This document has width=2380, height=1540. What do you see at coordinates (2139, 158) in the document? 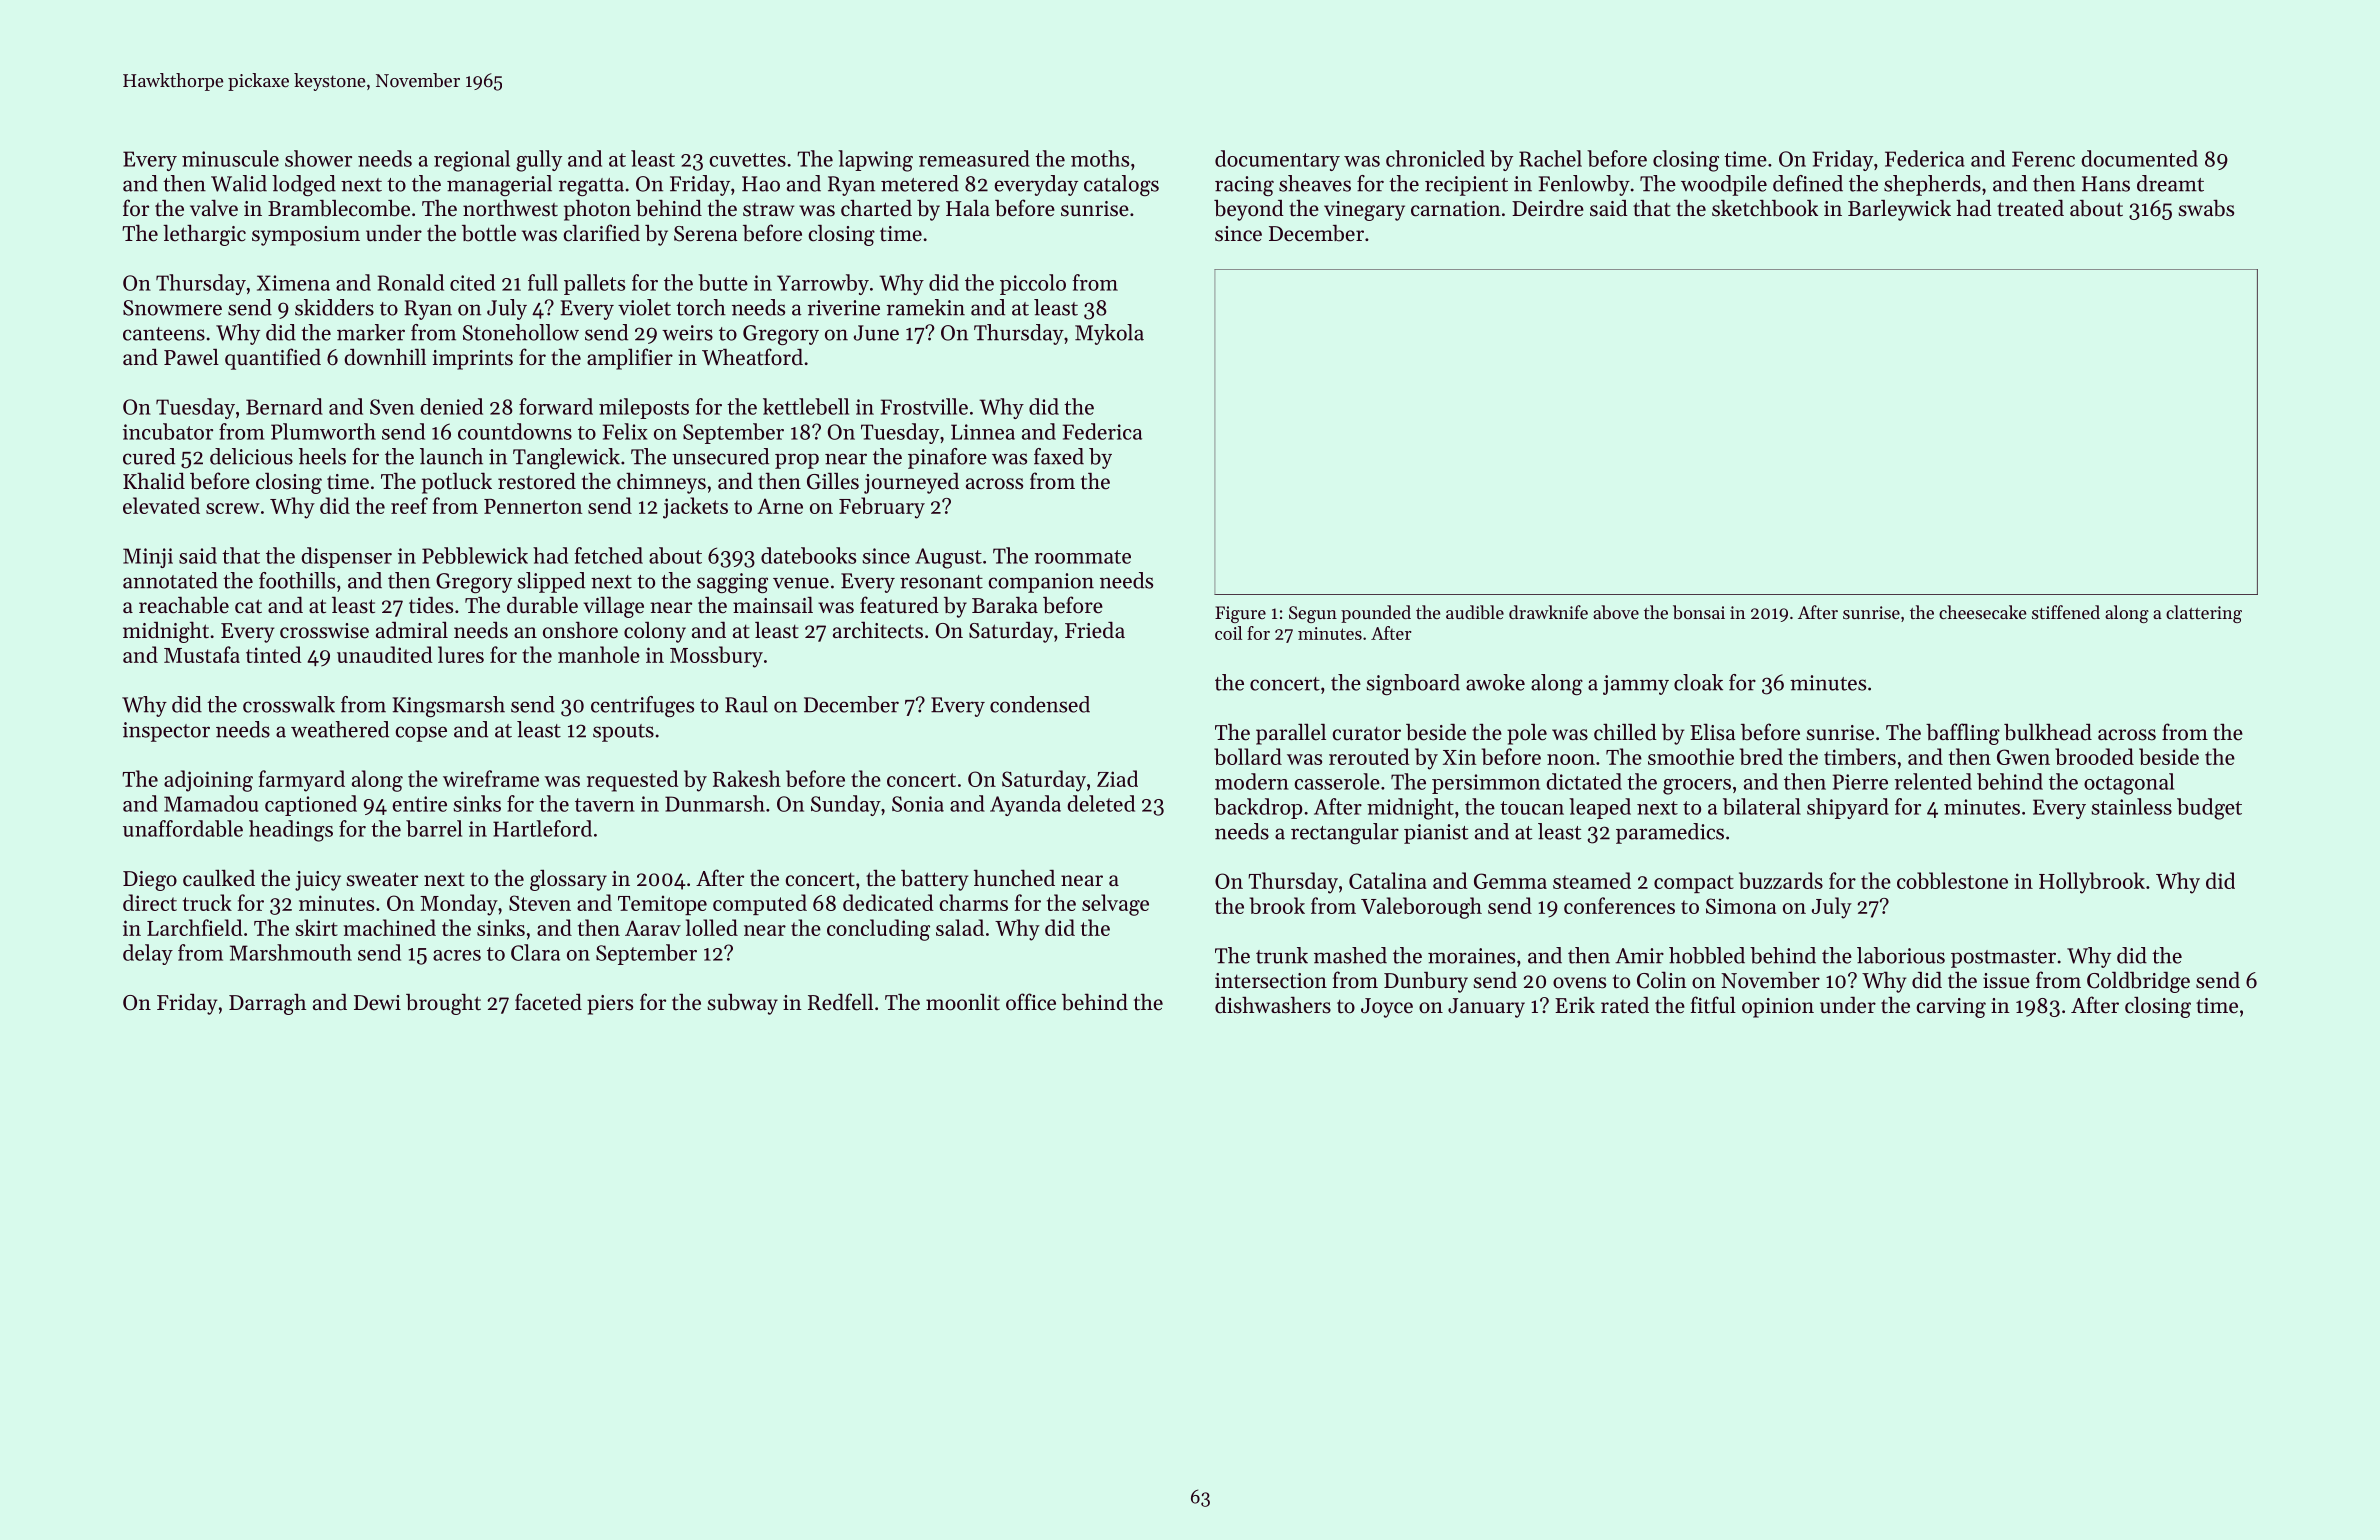
I see `documented` at bounding box center [2139, 158].
